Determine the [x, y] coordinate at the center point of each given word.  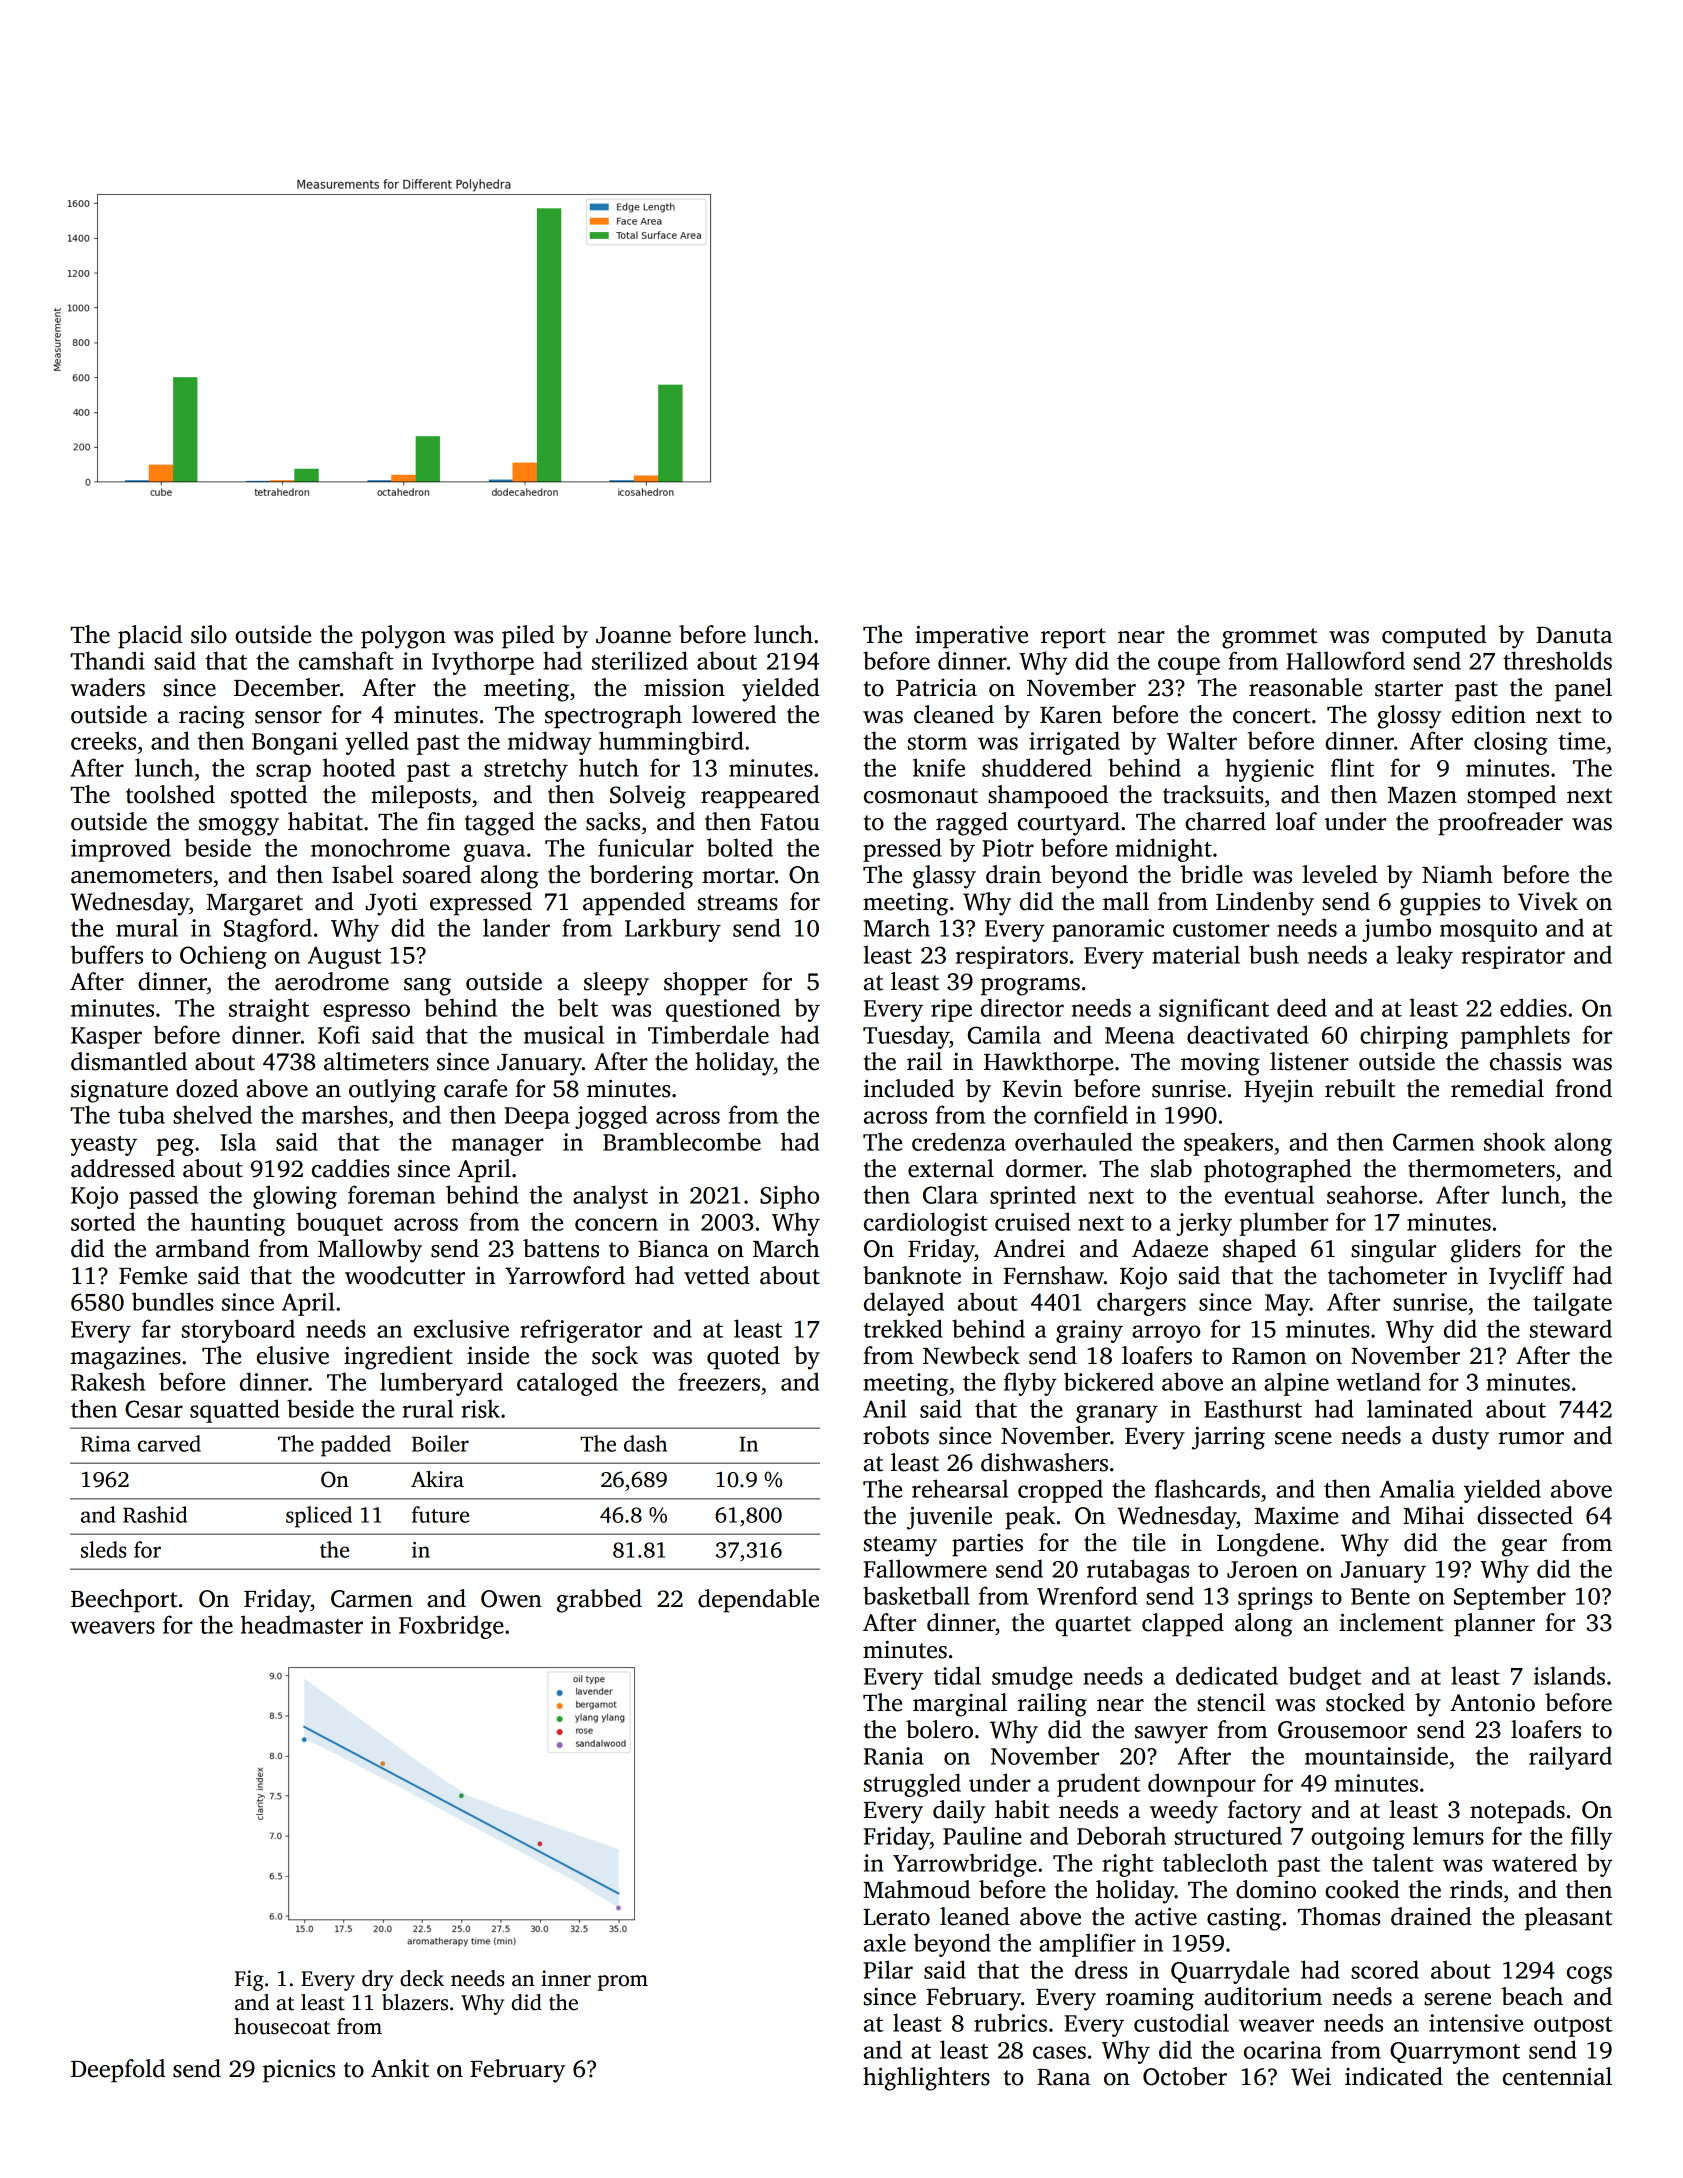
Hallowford [1345, 660]
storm [937, 742]
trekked [903, 1328]
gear [1524, 1548]
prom [623, 1983]
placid [150, 637]
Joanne [633, 635]
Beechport [124, 1601]
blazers [415, 2002]
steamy [900, 1546]
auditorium [1263, 1996]
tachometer [1387, 1275]
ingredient [398, 1358]
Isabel [362, 874]
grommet [1269, 638]
